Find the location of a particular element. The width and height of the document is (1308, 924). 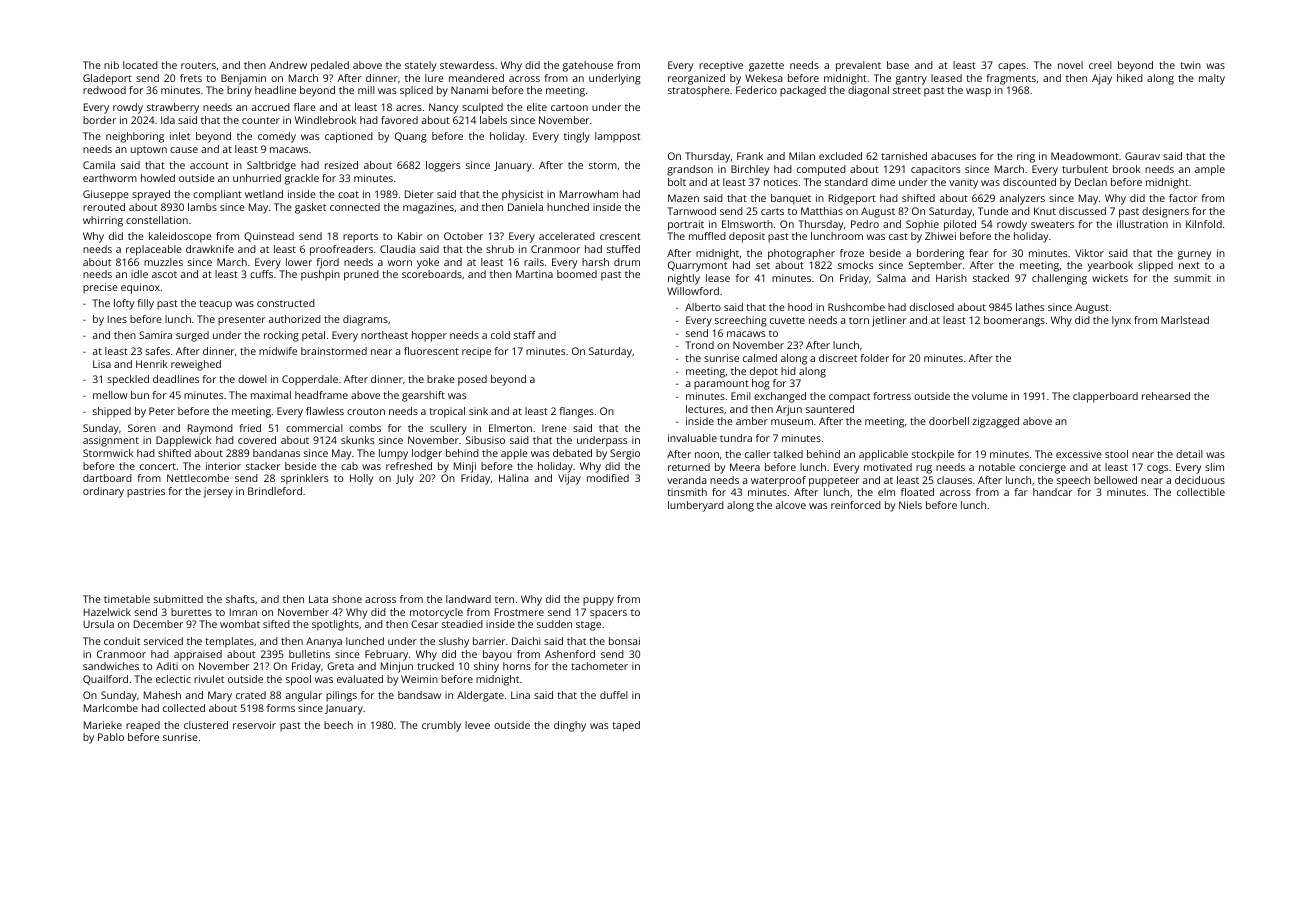

constructed is located at coordinates (286, 303).
